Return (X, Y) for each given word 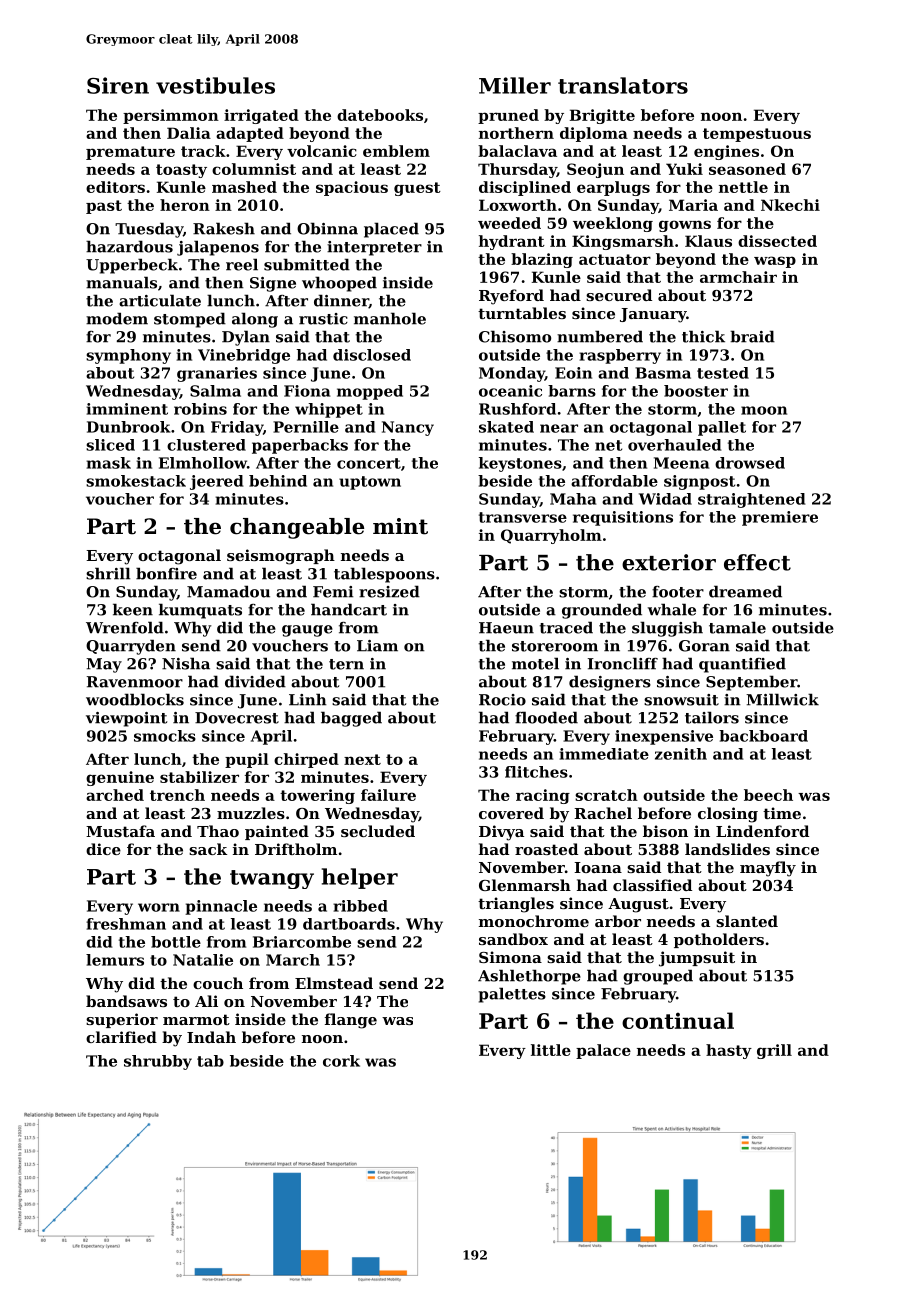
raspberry (620, 356)
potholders (719, 940)
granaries (217, 374)
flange (351, 1021)
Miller (515, 85)
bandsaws (126, 1001)
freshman (126, 924)
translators (623, 85)
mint (400, 526)
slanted (747, 921)
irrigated (261, 116)
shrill (108, 573)
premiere (780, 518)
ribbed (360, 906)
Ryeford (511, 297)
